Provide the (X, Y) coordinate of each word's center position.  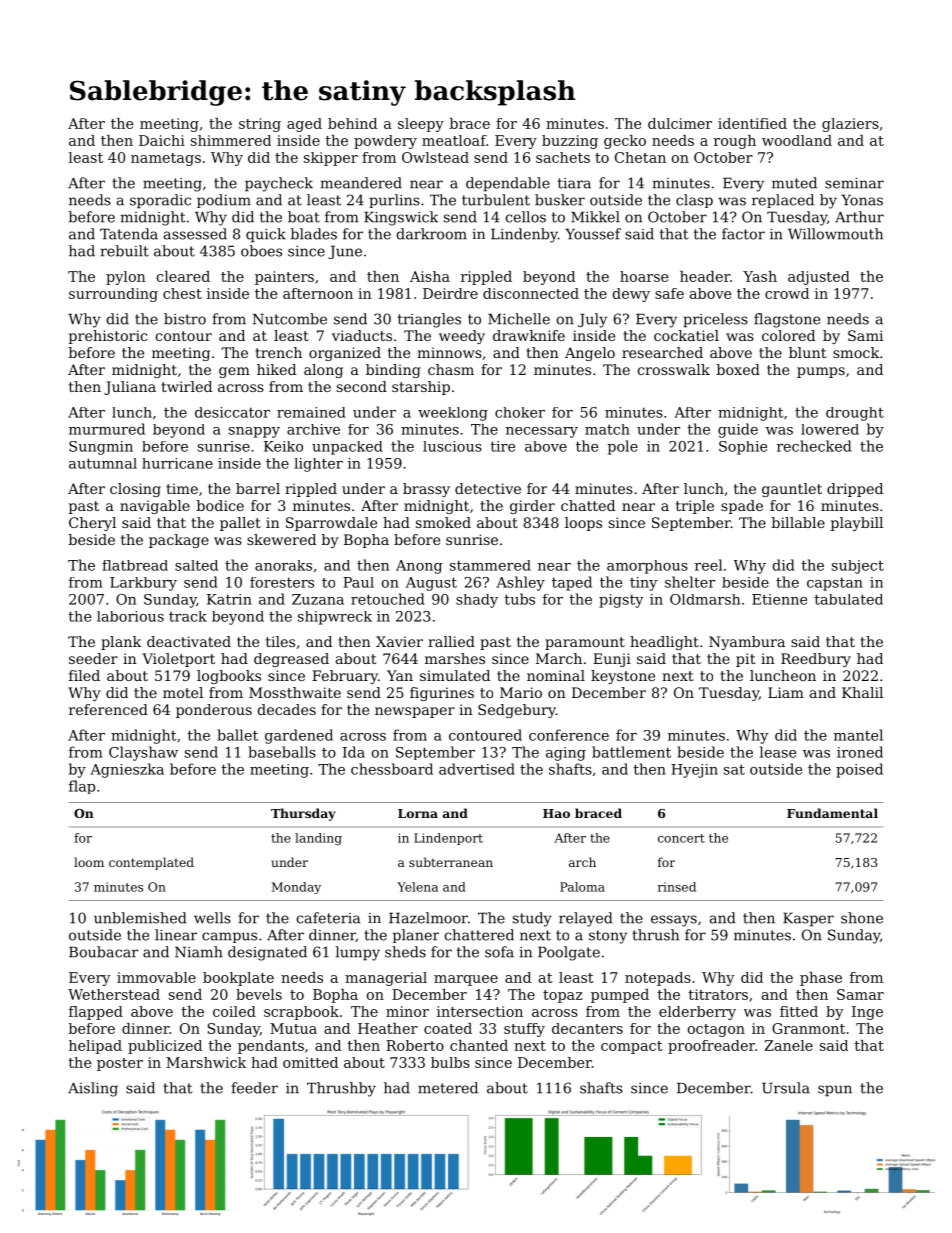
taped (572, 583)
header (705, 276)
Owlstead (435, 157)
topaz (563, 996)
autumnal (103, 463)
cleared (183, 276)
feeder (254, 1088)
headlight (664, 643)
